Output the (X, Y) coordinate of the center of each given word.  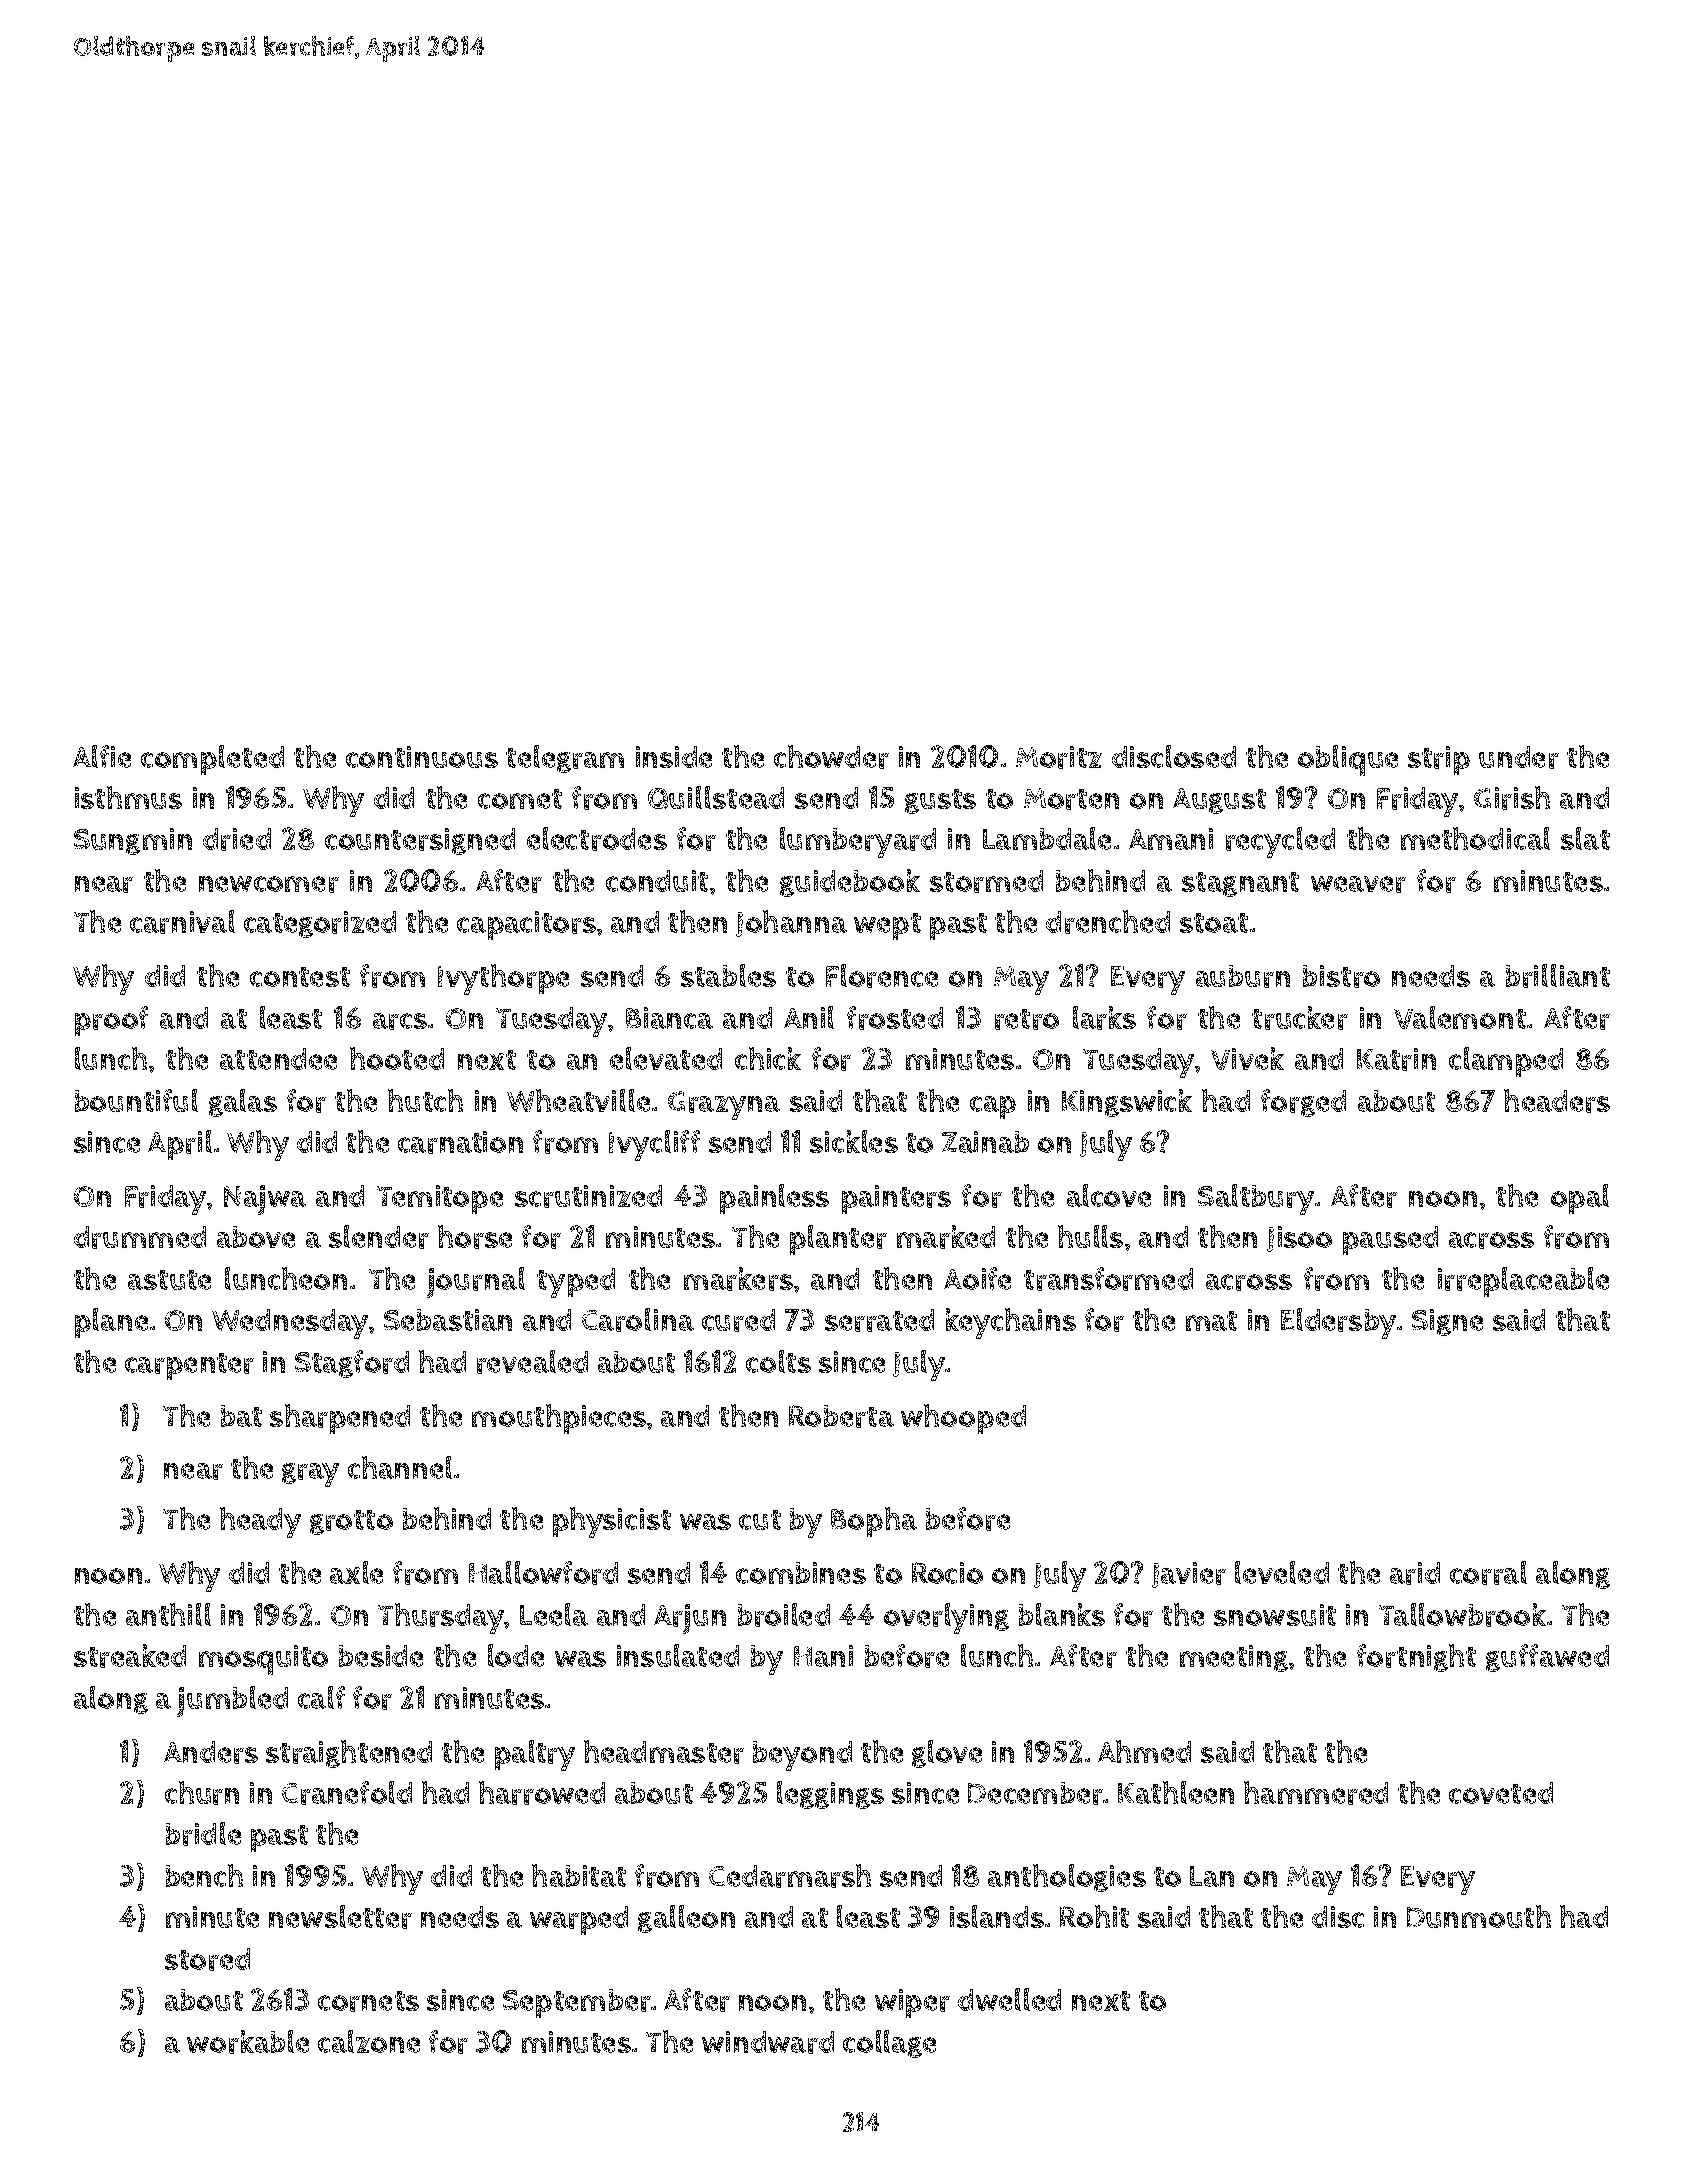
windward (768, 2042)
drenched (1108, 922)
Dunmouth (1479, 1916)
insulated (678, 1655)
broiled (784, 1615)
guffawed (1547, 1658)
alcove (1109, 1195)
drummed (140, 1237)
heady (260, 1522)
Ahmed (1144, 1751)
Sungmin (133, 841)
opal (1580, 1199)
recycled (1280, 842)
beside (381, 1656)
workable (248, 2042)
